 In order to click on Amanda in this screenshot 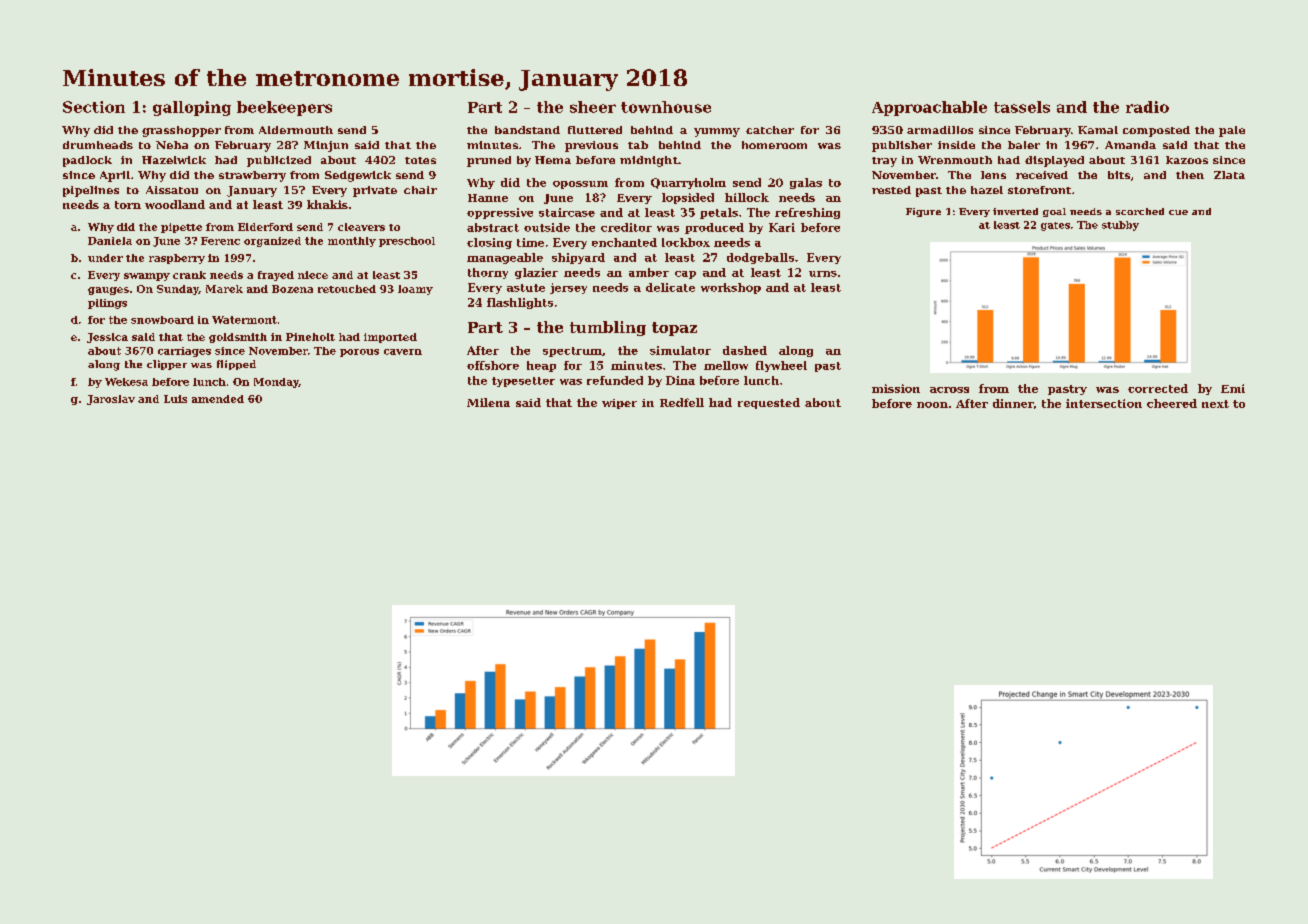, I will do `click(1130, 145)`.
